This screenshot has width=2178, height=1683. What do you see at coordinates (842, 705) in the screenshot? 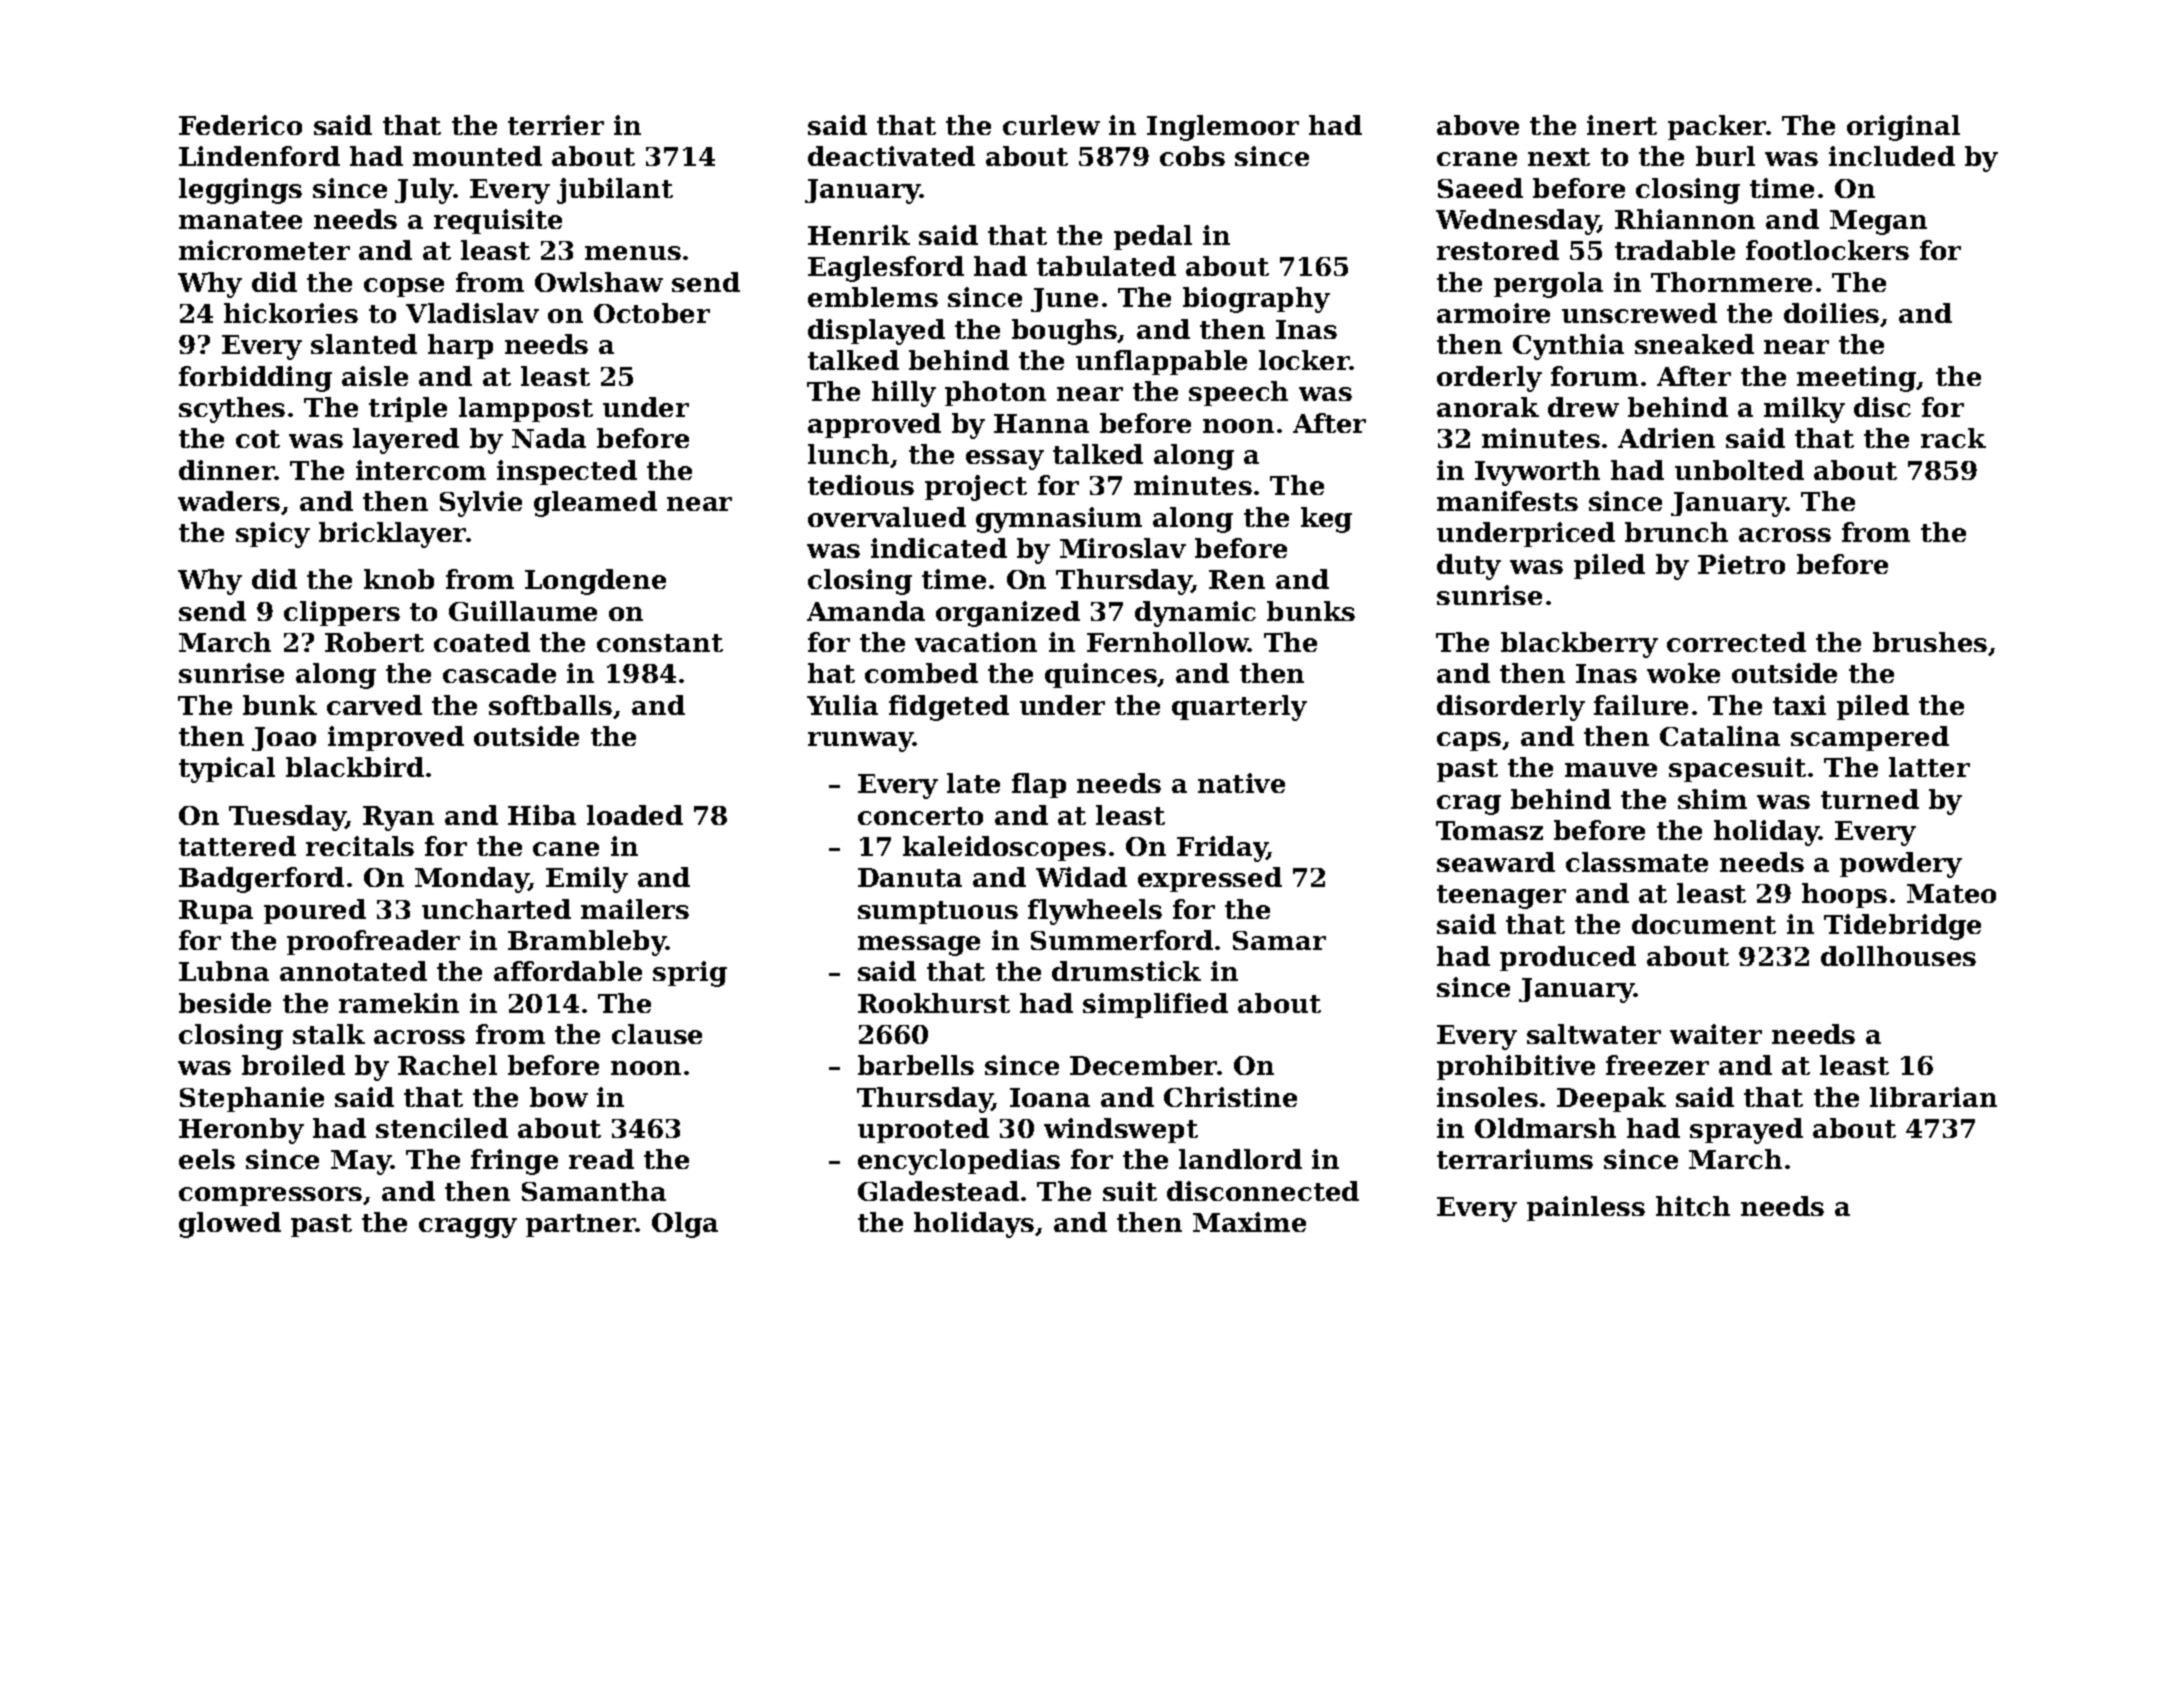
I see `Yulia` at bounding box center [842, 705].
